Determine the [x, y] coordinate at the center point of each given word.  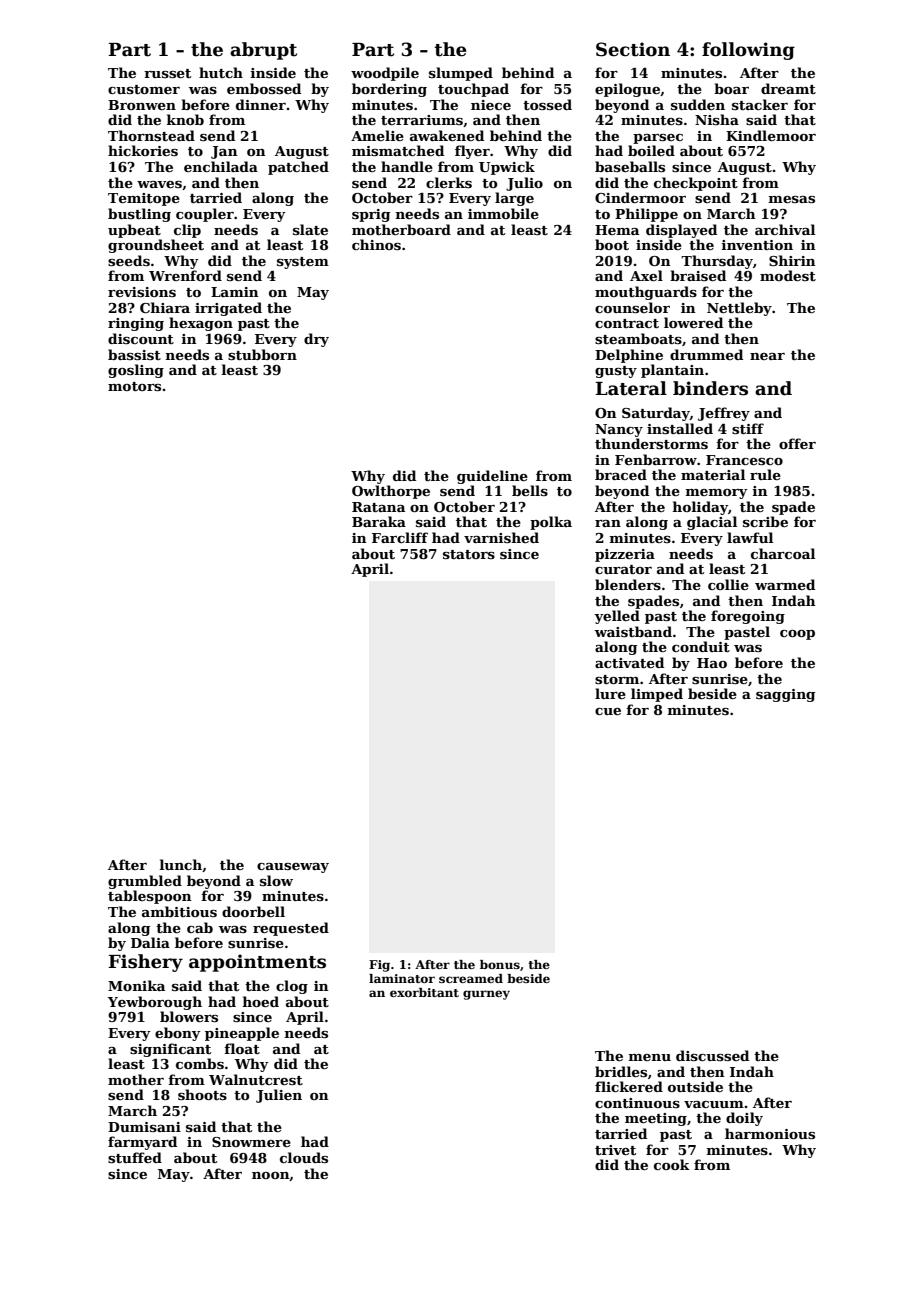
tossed [547, 104]
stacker [760, 104]
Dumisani [144, 1127]
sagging [785, 695]
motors [134, 386]
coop [797, 635]
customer [144, 89]
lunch [181, 864]
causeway [293, 868]
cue [608, 711]
